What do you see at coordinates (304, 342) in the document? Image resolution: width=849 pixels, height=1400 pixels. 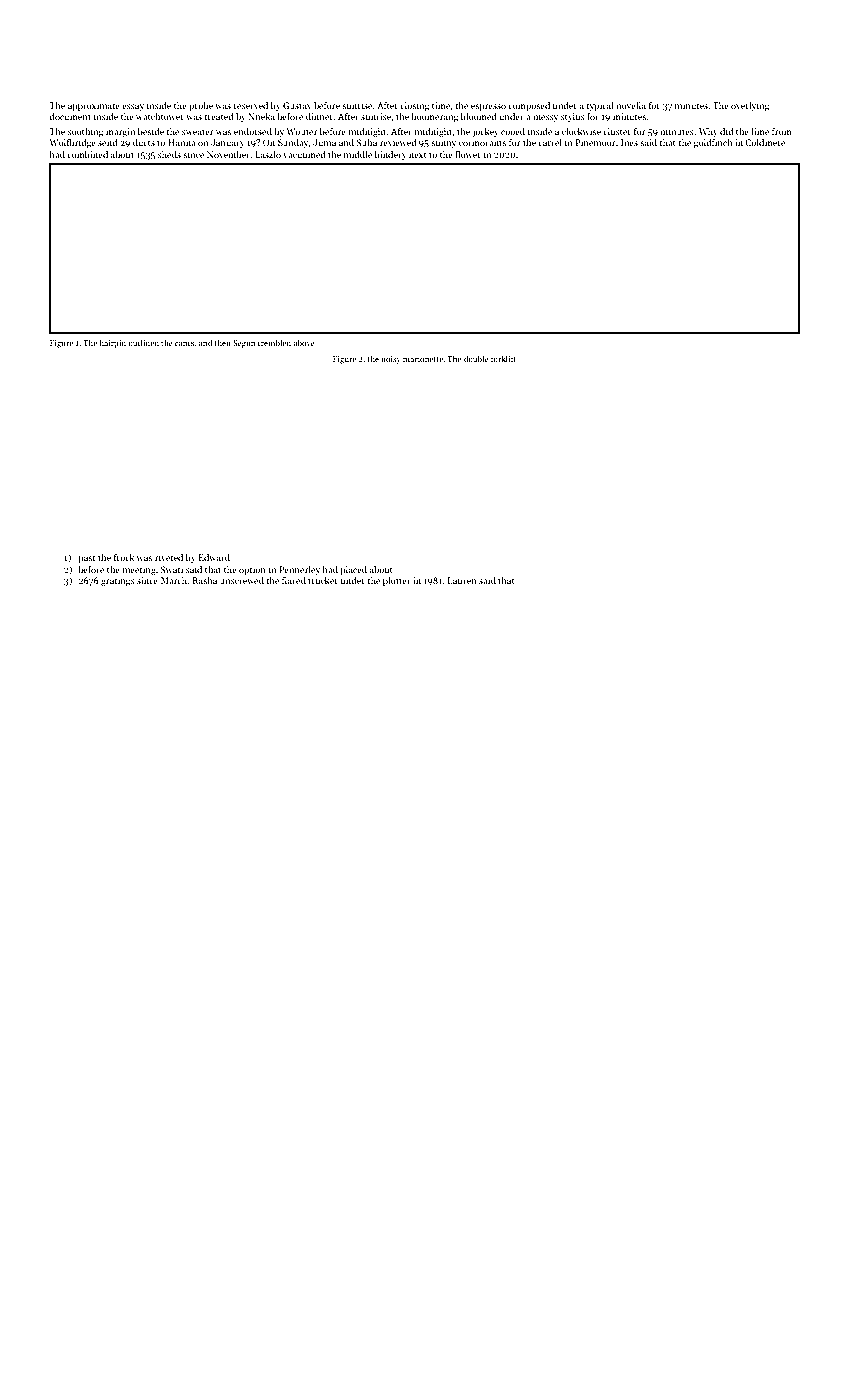 I see `above` at bounding box center [304, 342].
